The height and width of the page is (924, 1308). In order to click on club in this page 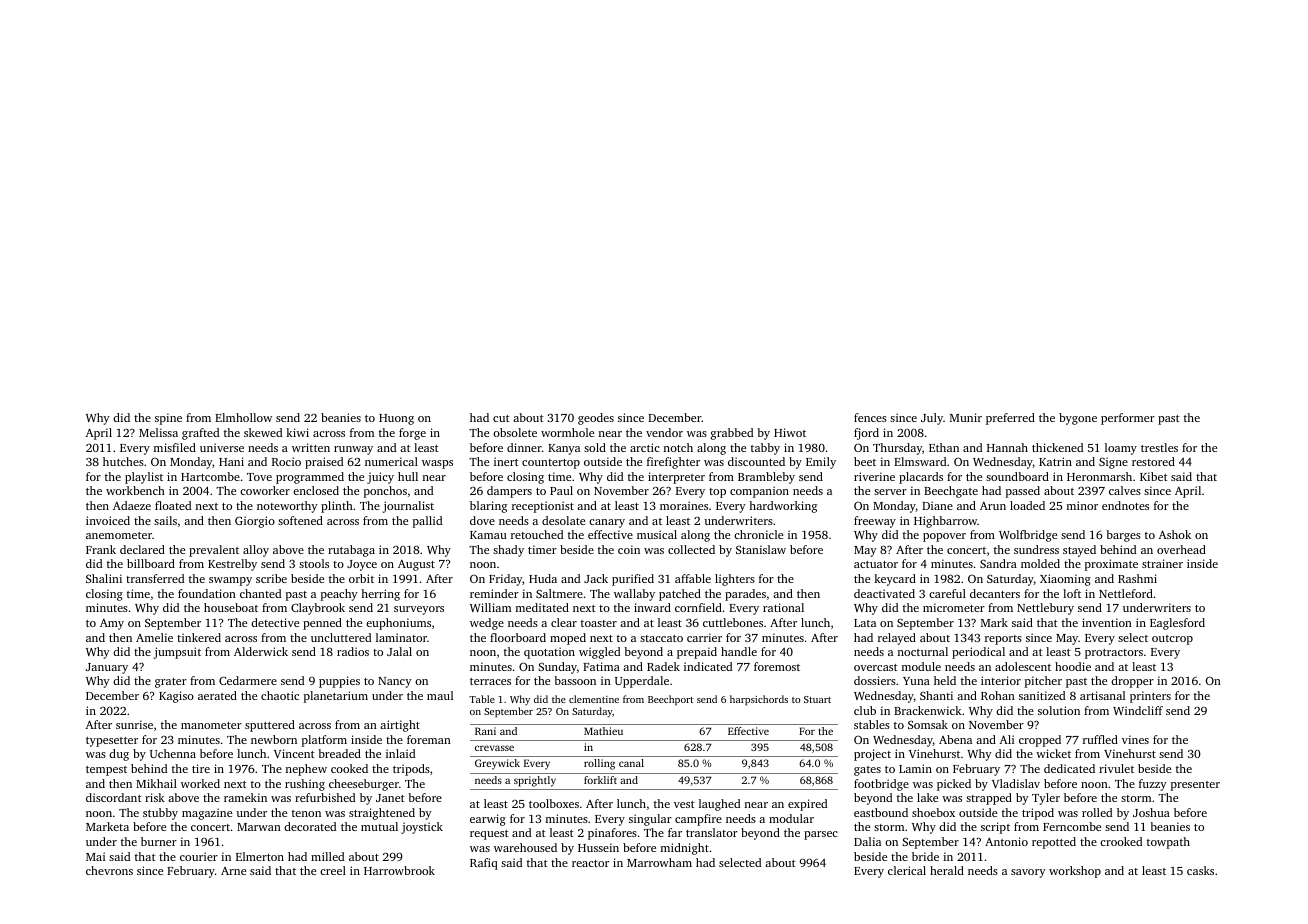, I will do `click(865, 710)`.
